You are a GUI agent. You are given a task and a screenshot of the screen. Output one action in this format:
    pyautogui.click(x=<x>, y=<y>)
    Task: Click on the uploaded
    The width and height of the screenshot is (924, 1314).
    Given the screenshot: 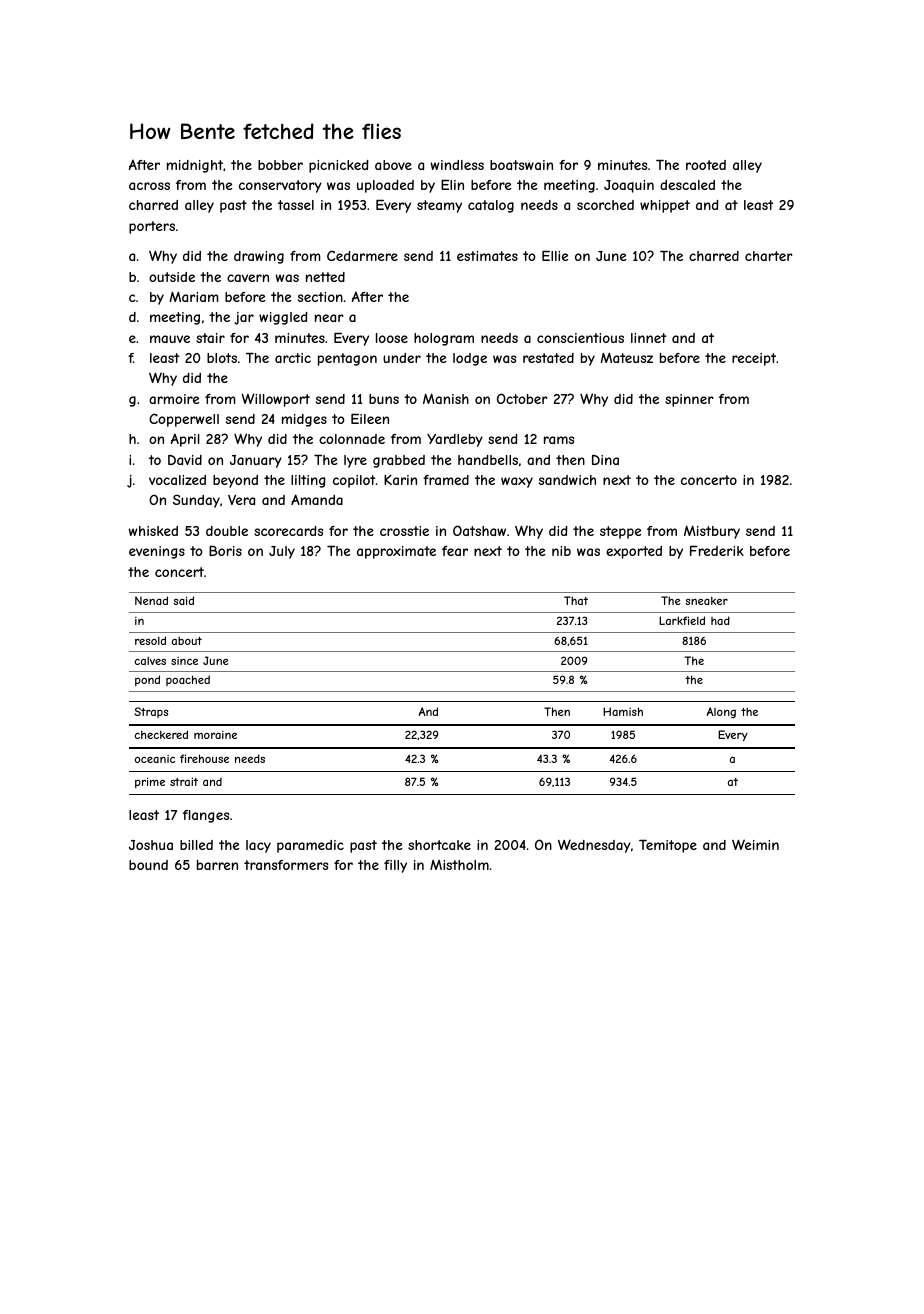 What is the action you would take?
    pyautogui.click(x=385, y=186)
